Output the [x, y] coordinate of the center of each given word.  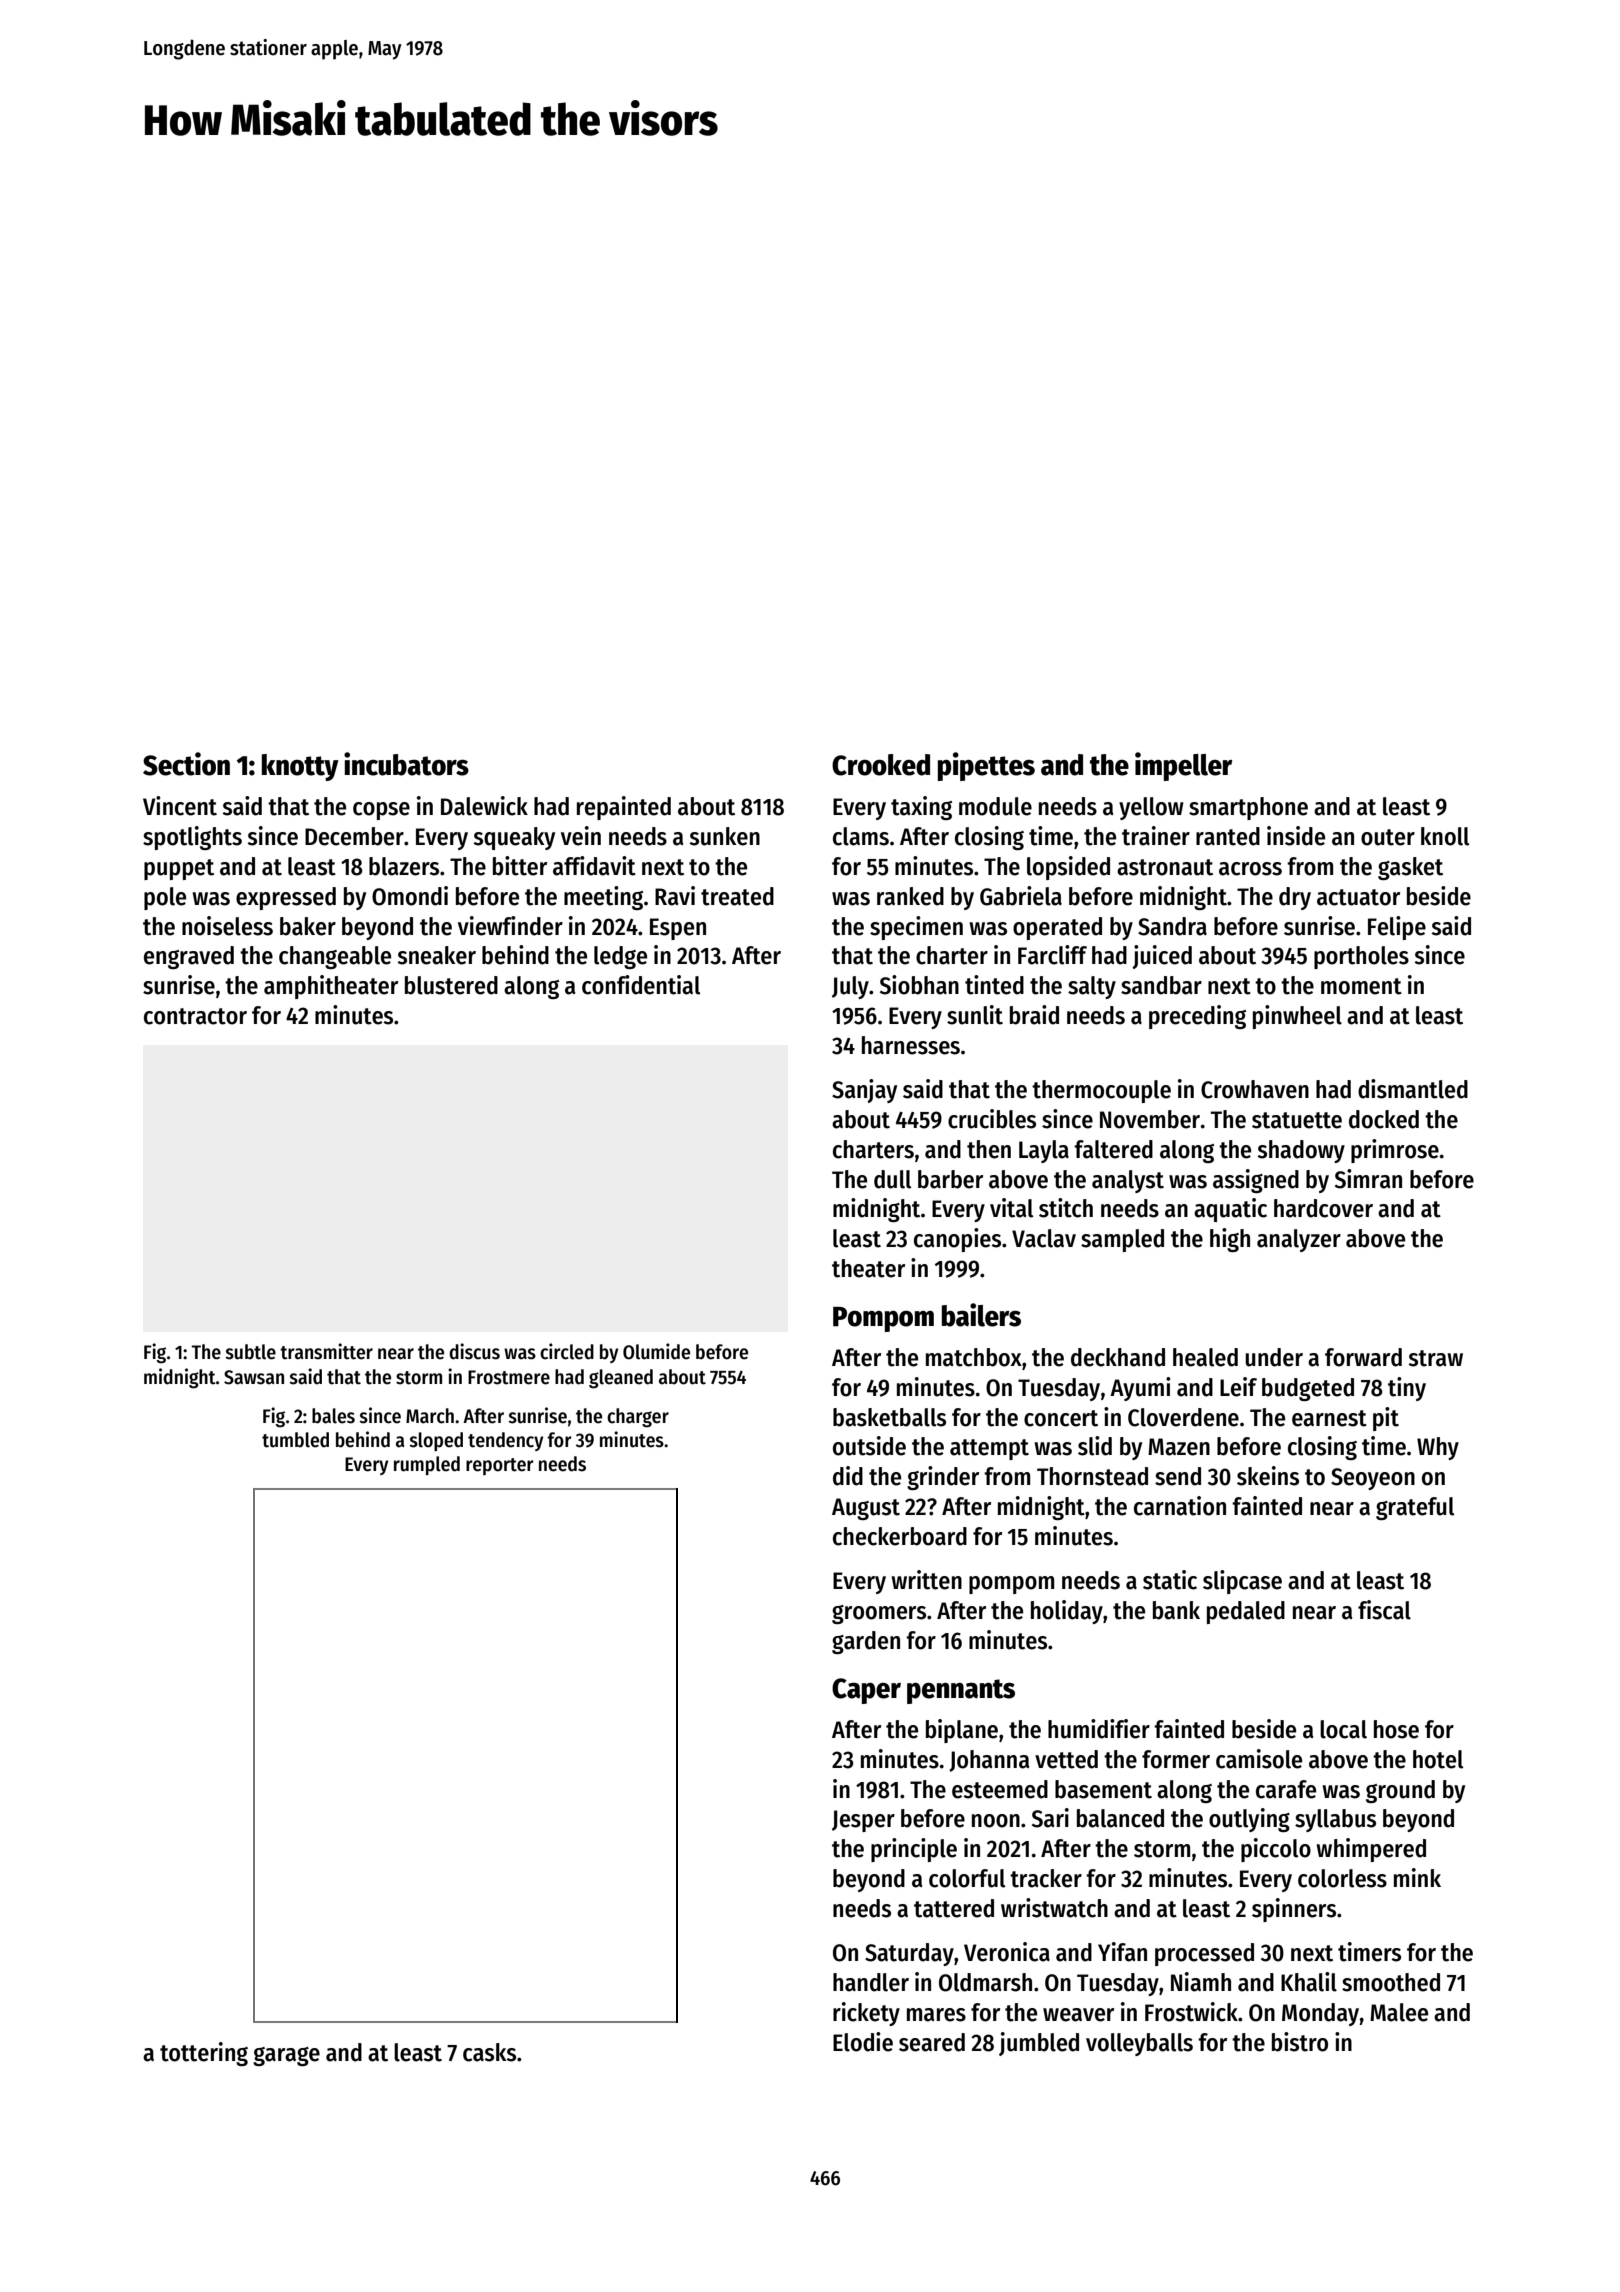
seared [932, 2042]
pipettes [986, 766]
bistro [1300, 2042]
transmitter [326, 1351]
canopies [957, 1240]
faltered [1113, 1149]
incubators [406, 764]
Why [1438, 1448]
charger [638, 1418]
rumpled [427, 1465]
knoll [1445, 836]
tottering [204, 2054]
